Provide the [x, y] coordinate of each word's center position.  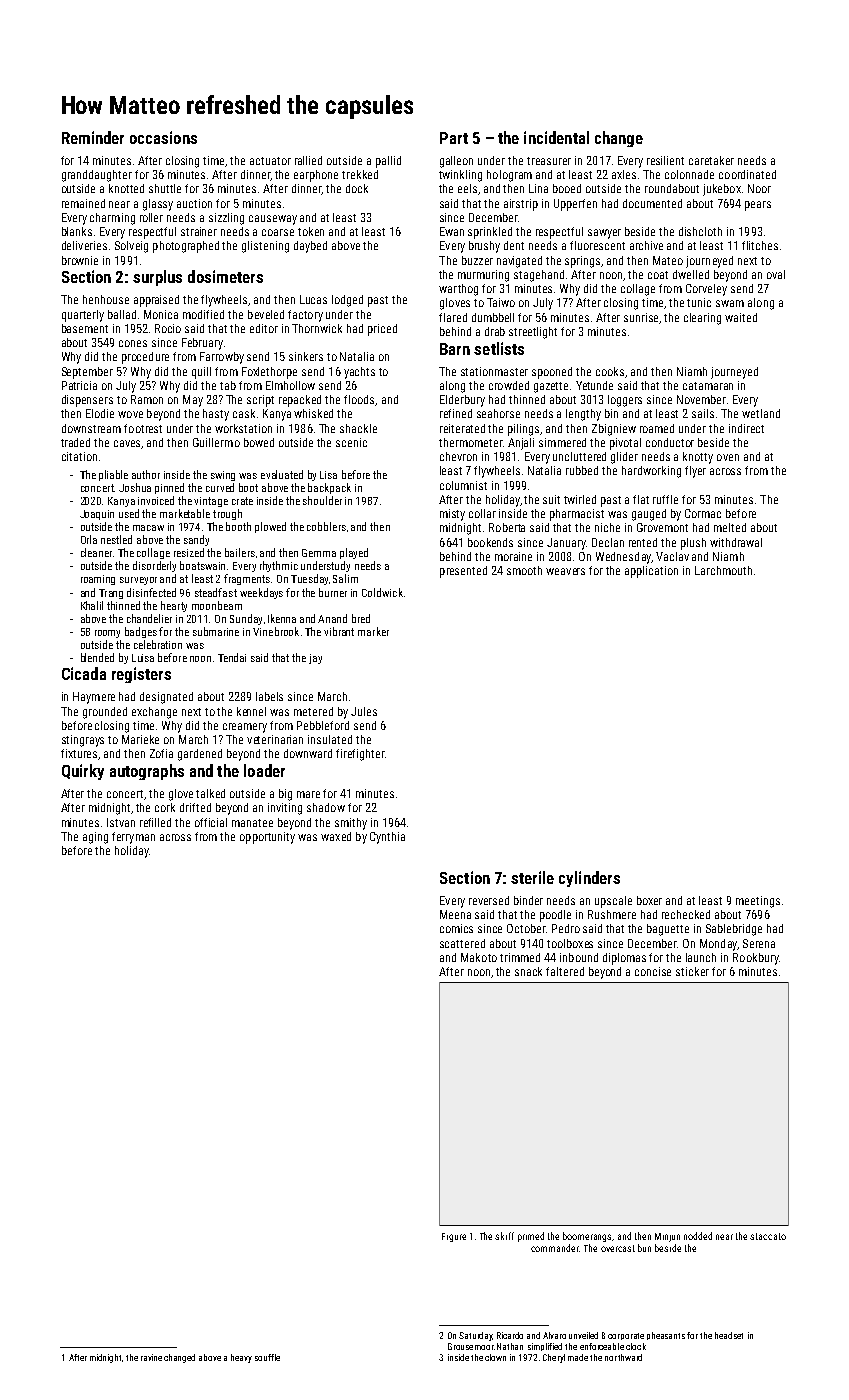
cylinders [589, 879]
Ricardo [510, 1335]
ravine [151, 1357]
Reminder [93, 137]
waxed [336, 836]
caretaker [711, 160]
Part [454, 138]
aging [95, 838]
